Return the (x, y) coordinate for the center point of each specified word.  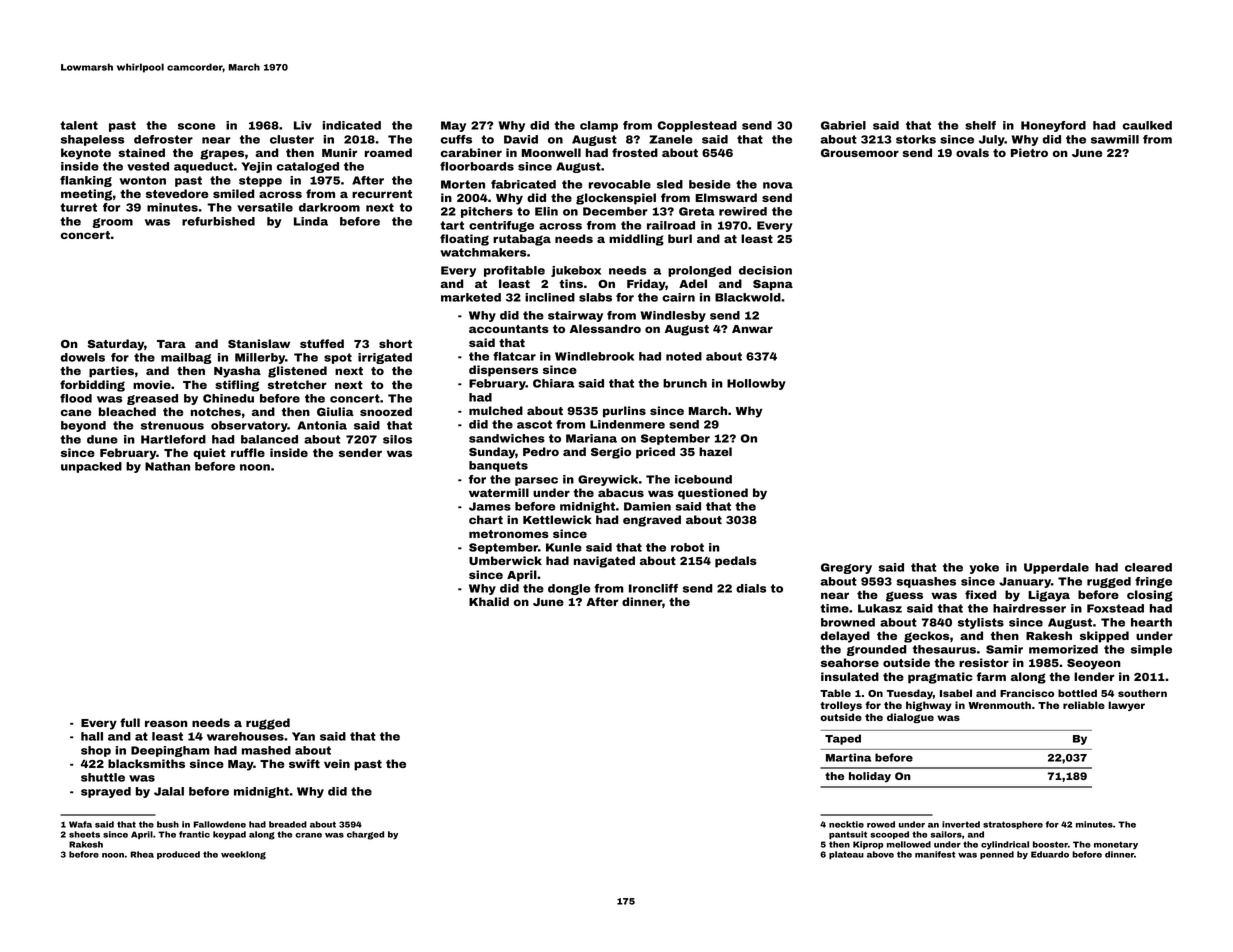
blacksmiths (146, 763)
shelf (980, 125)
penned (997, 855)
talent (79, 125)
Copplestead (697, 126)
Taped (843, 739)
